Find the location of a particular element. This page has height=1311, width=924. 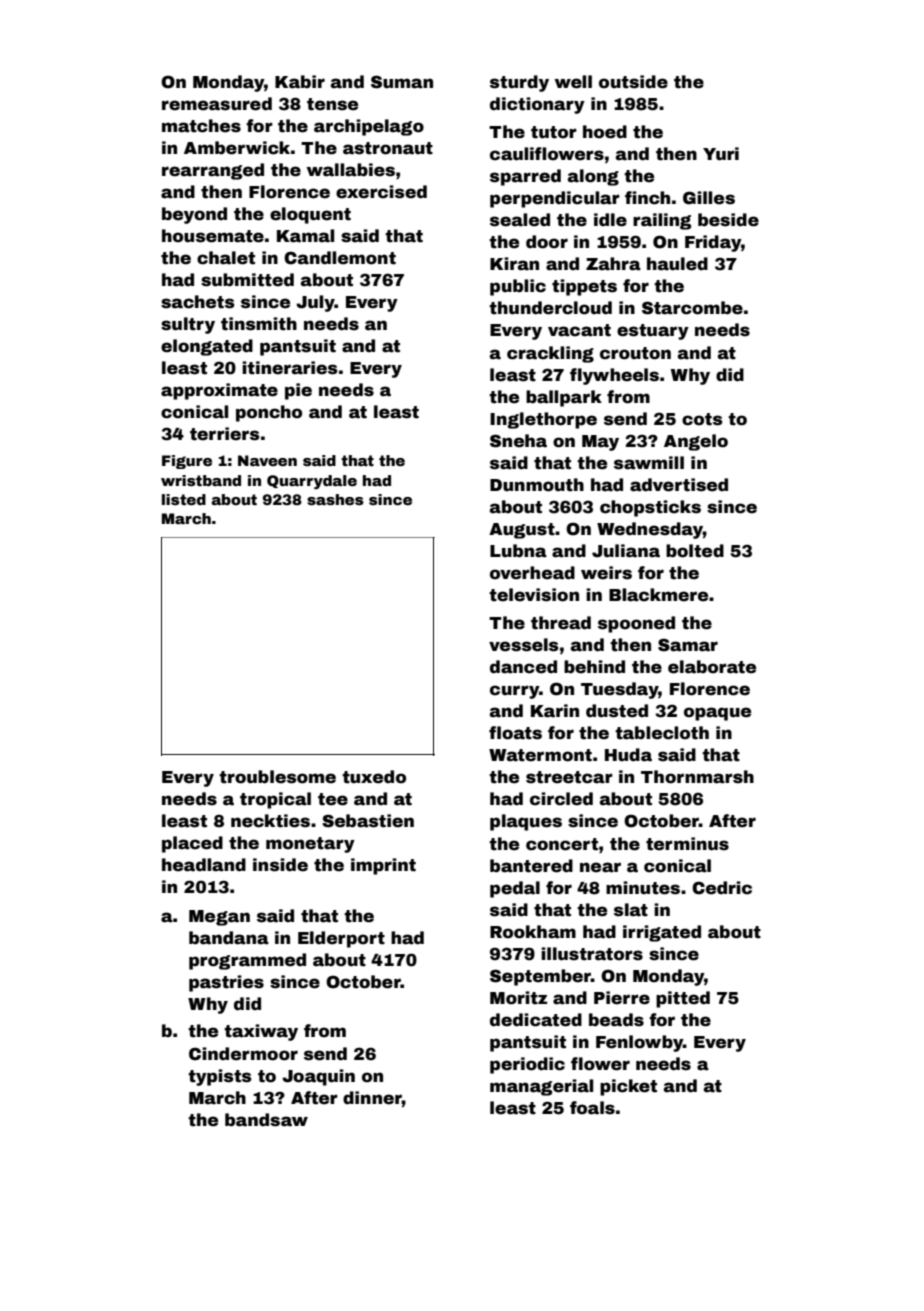

remeasured is located at coordinates (217, 104).
